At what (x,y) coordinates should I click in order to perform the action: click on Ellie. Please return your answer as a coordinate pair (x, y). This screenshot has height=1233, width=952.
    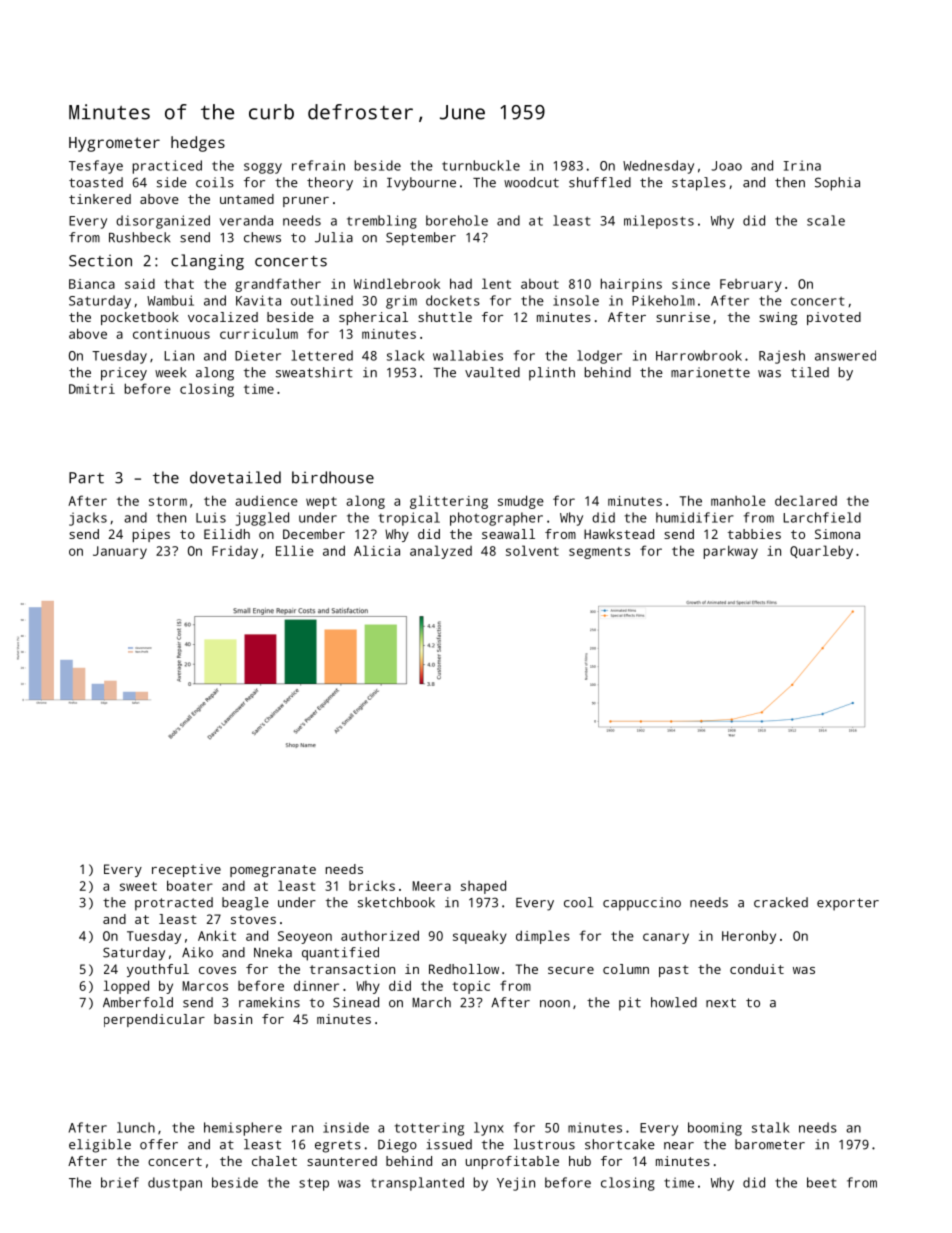
    Looking at the image, I should click on (295, 550).
